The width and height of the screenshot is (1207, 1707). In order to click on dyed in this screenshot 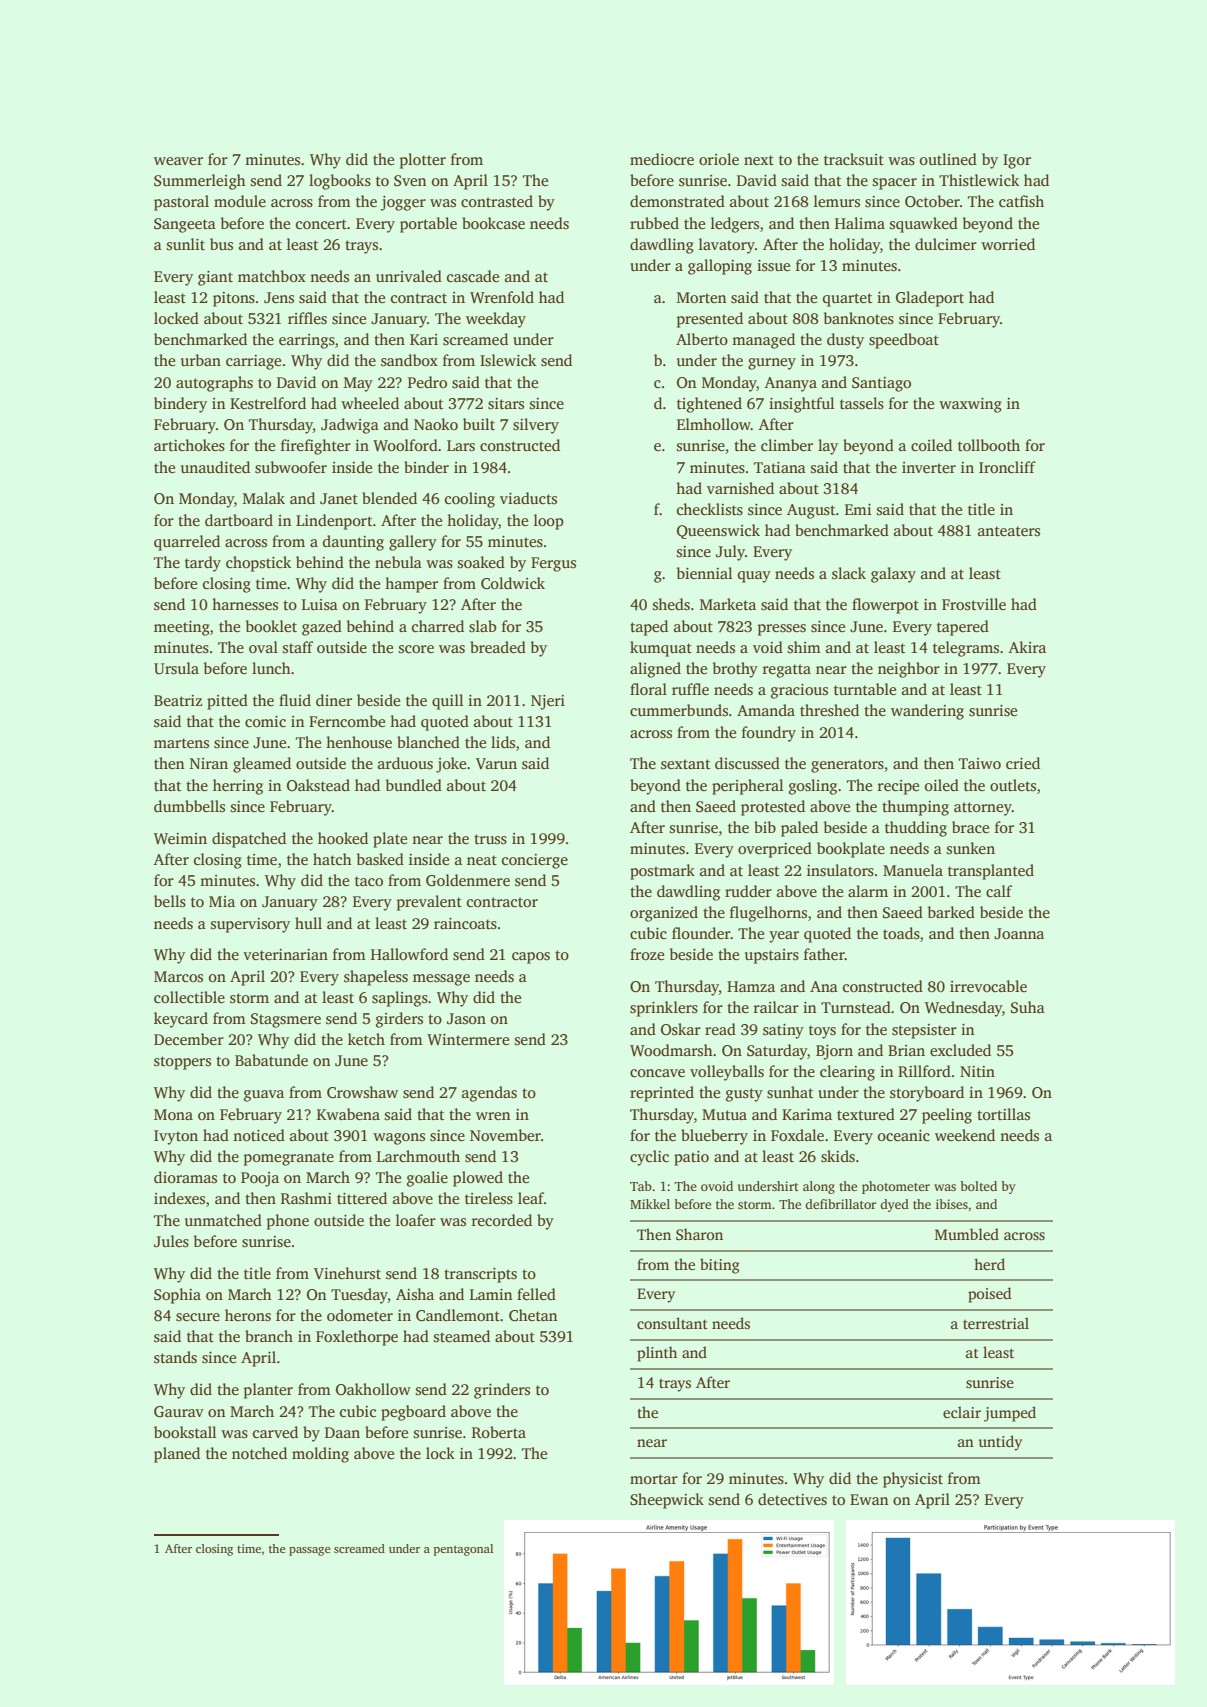, I will do `click(894, 1205)`.
